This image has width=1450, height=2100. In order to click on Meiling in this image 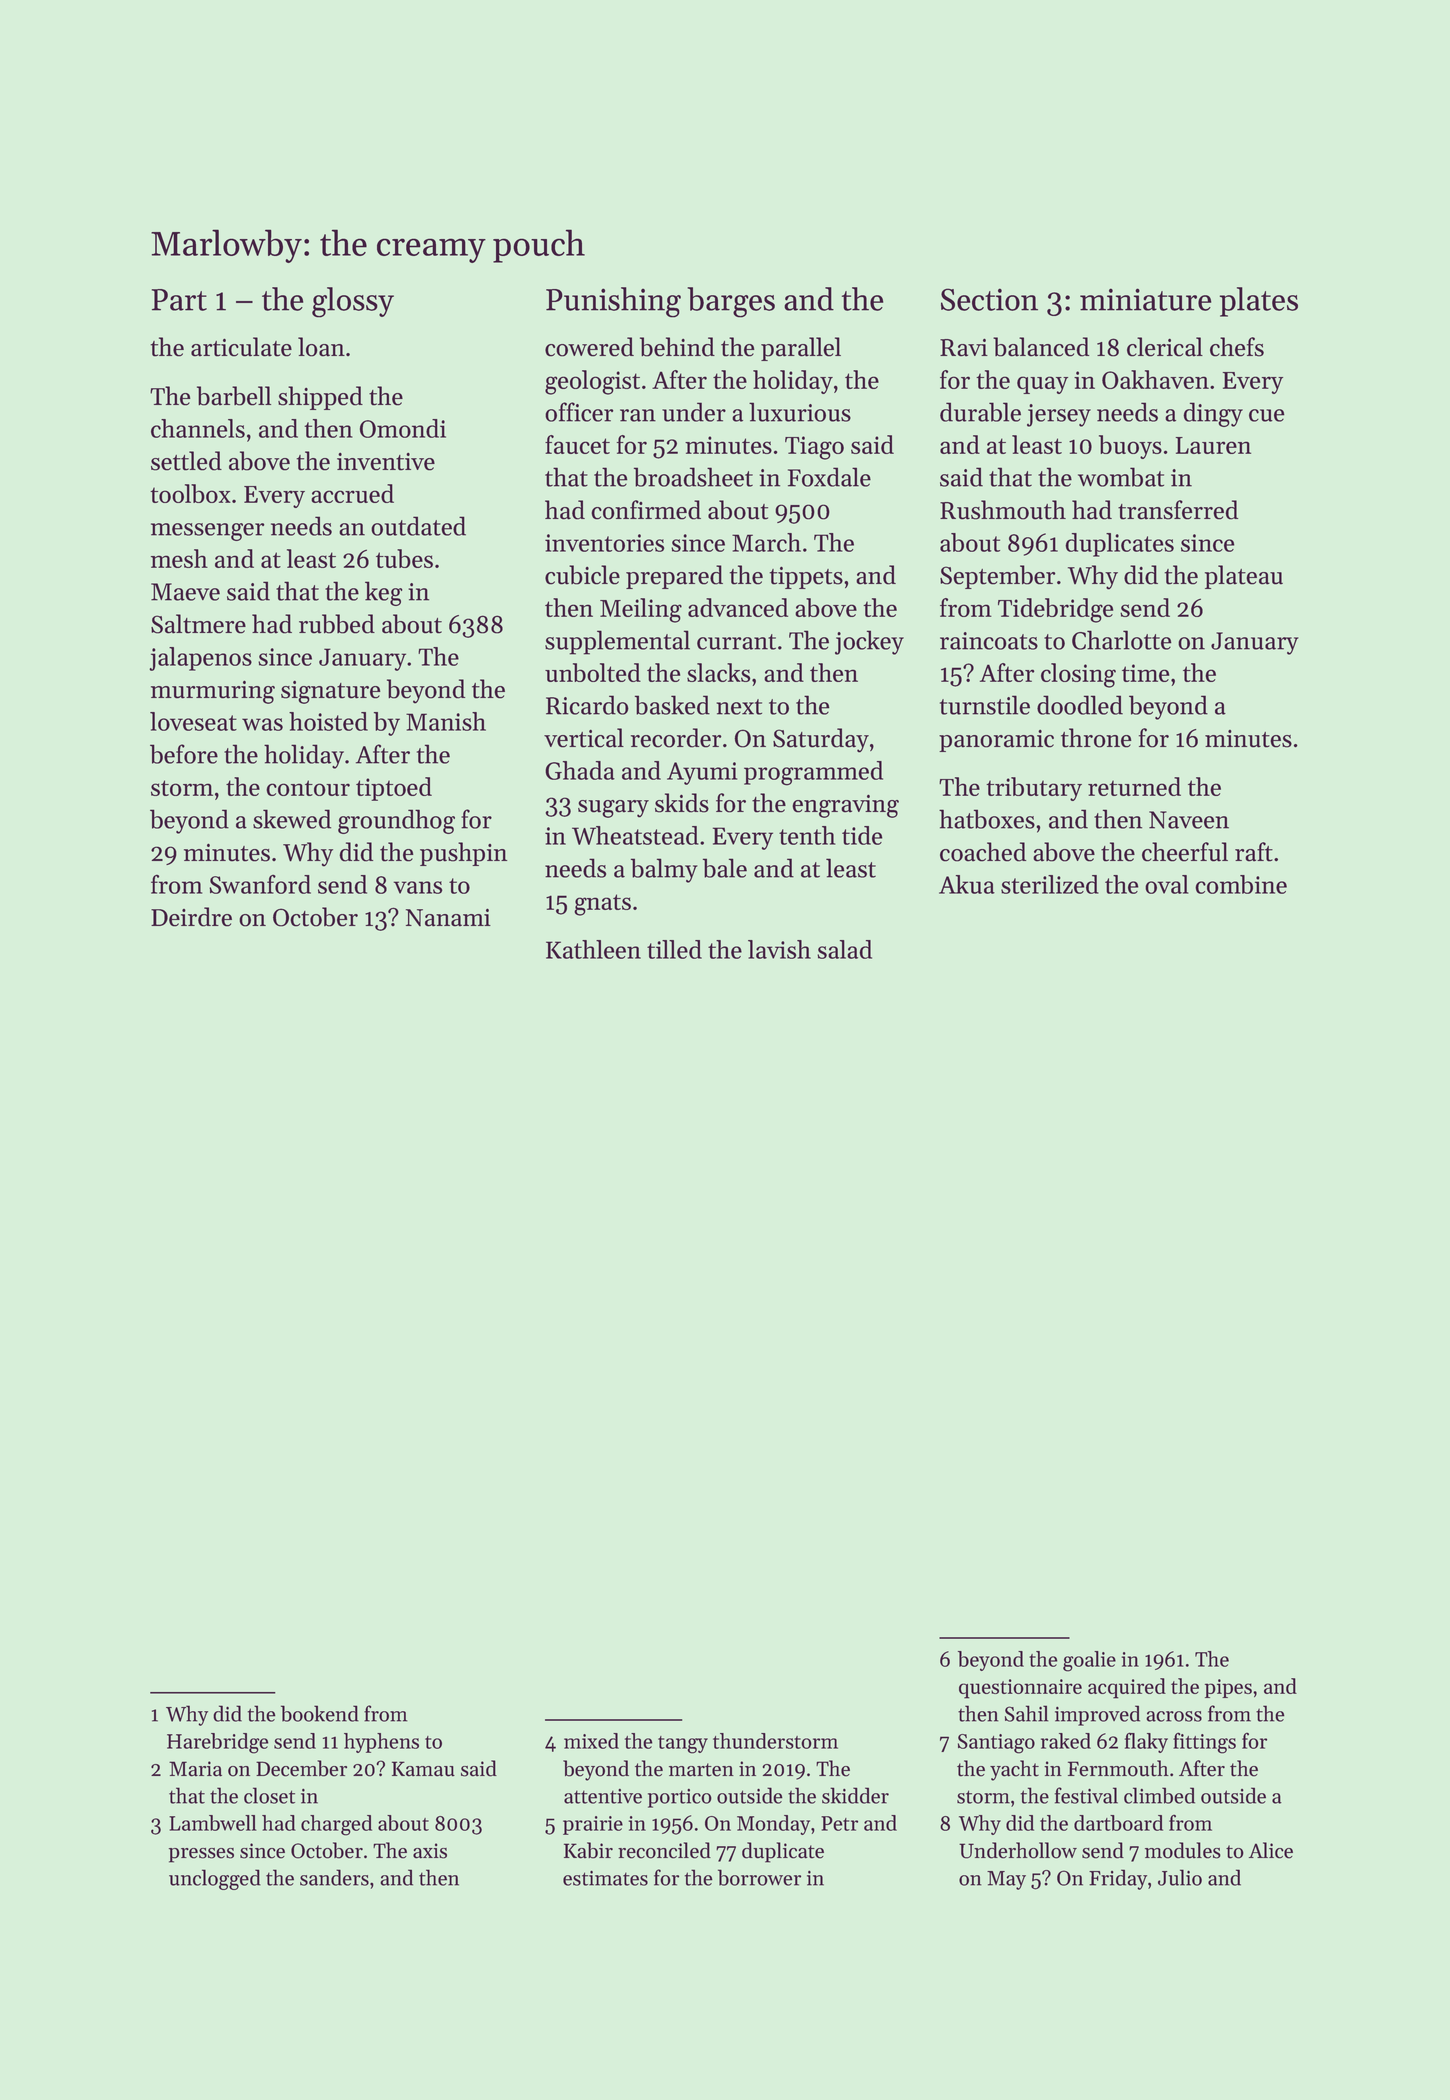, I will do `click(641, 610)`.
